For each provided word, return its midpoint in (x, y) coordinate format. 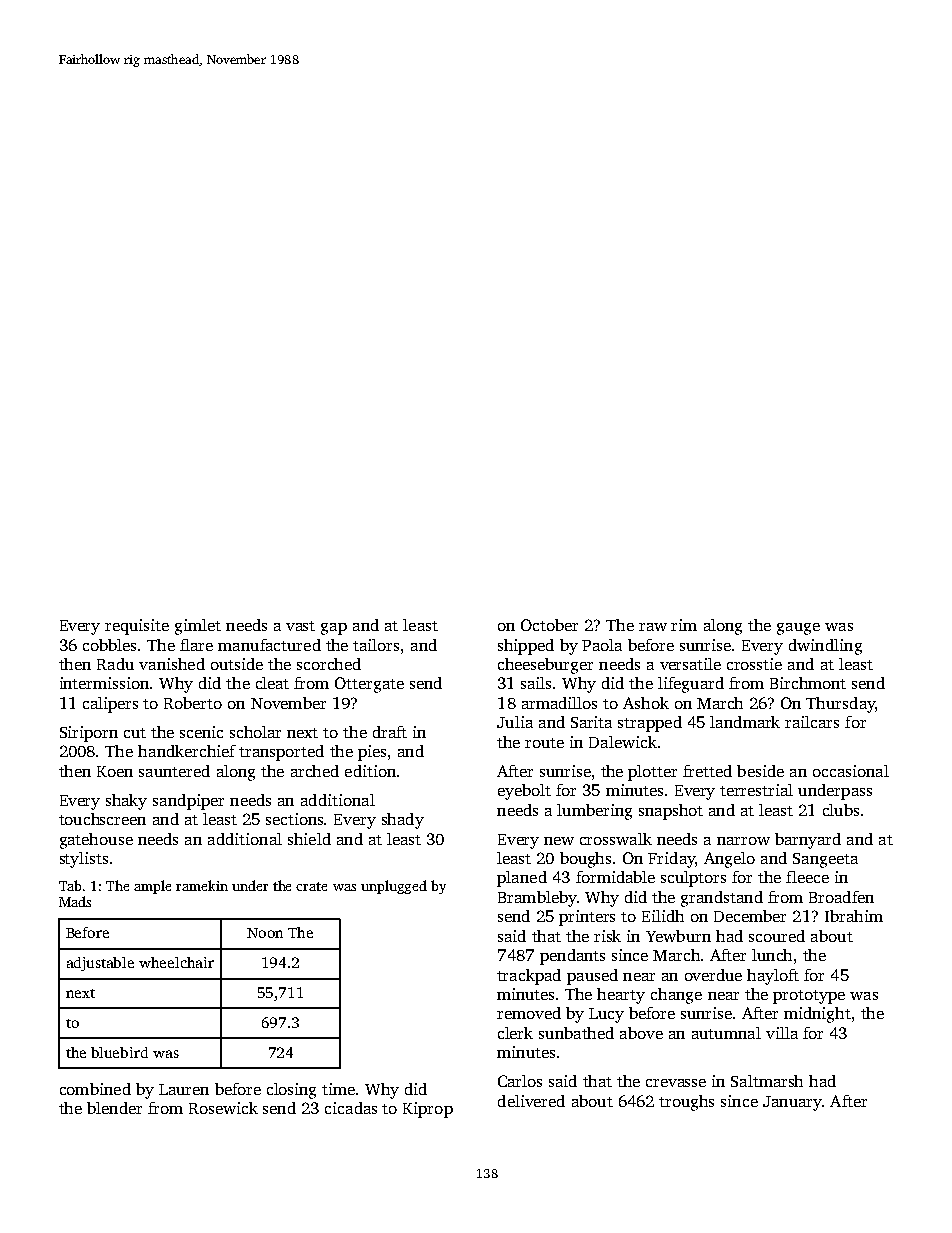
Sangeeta (825, 860)
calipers (110, 705)
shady (403, 821)
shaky (126, 802)
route (544, 743)
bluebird (119, 1052)
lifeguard (691, 685)
